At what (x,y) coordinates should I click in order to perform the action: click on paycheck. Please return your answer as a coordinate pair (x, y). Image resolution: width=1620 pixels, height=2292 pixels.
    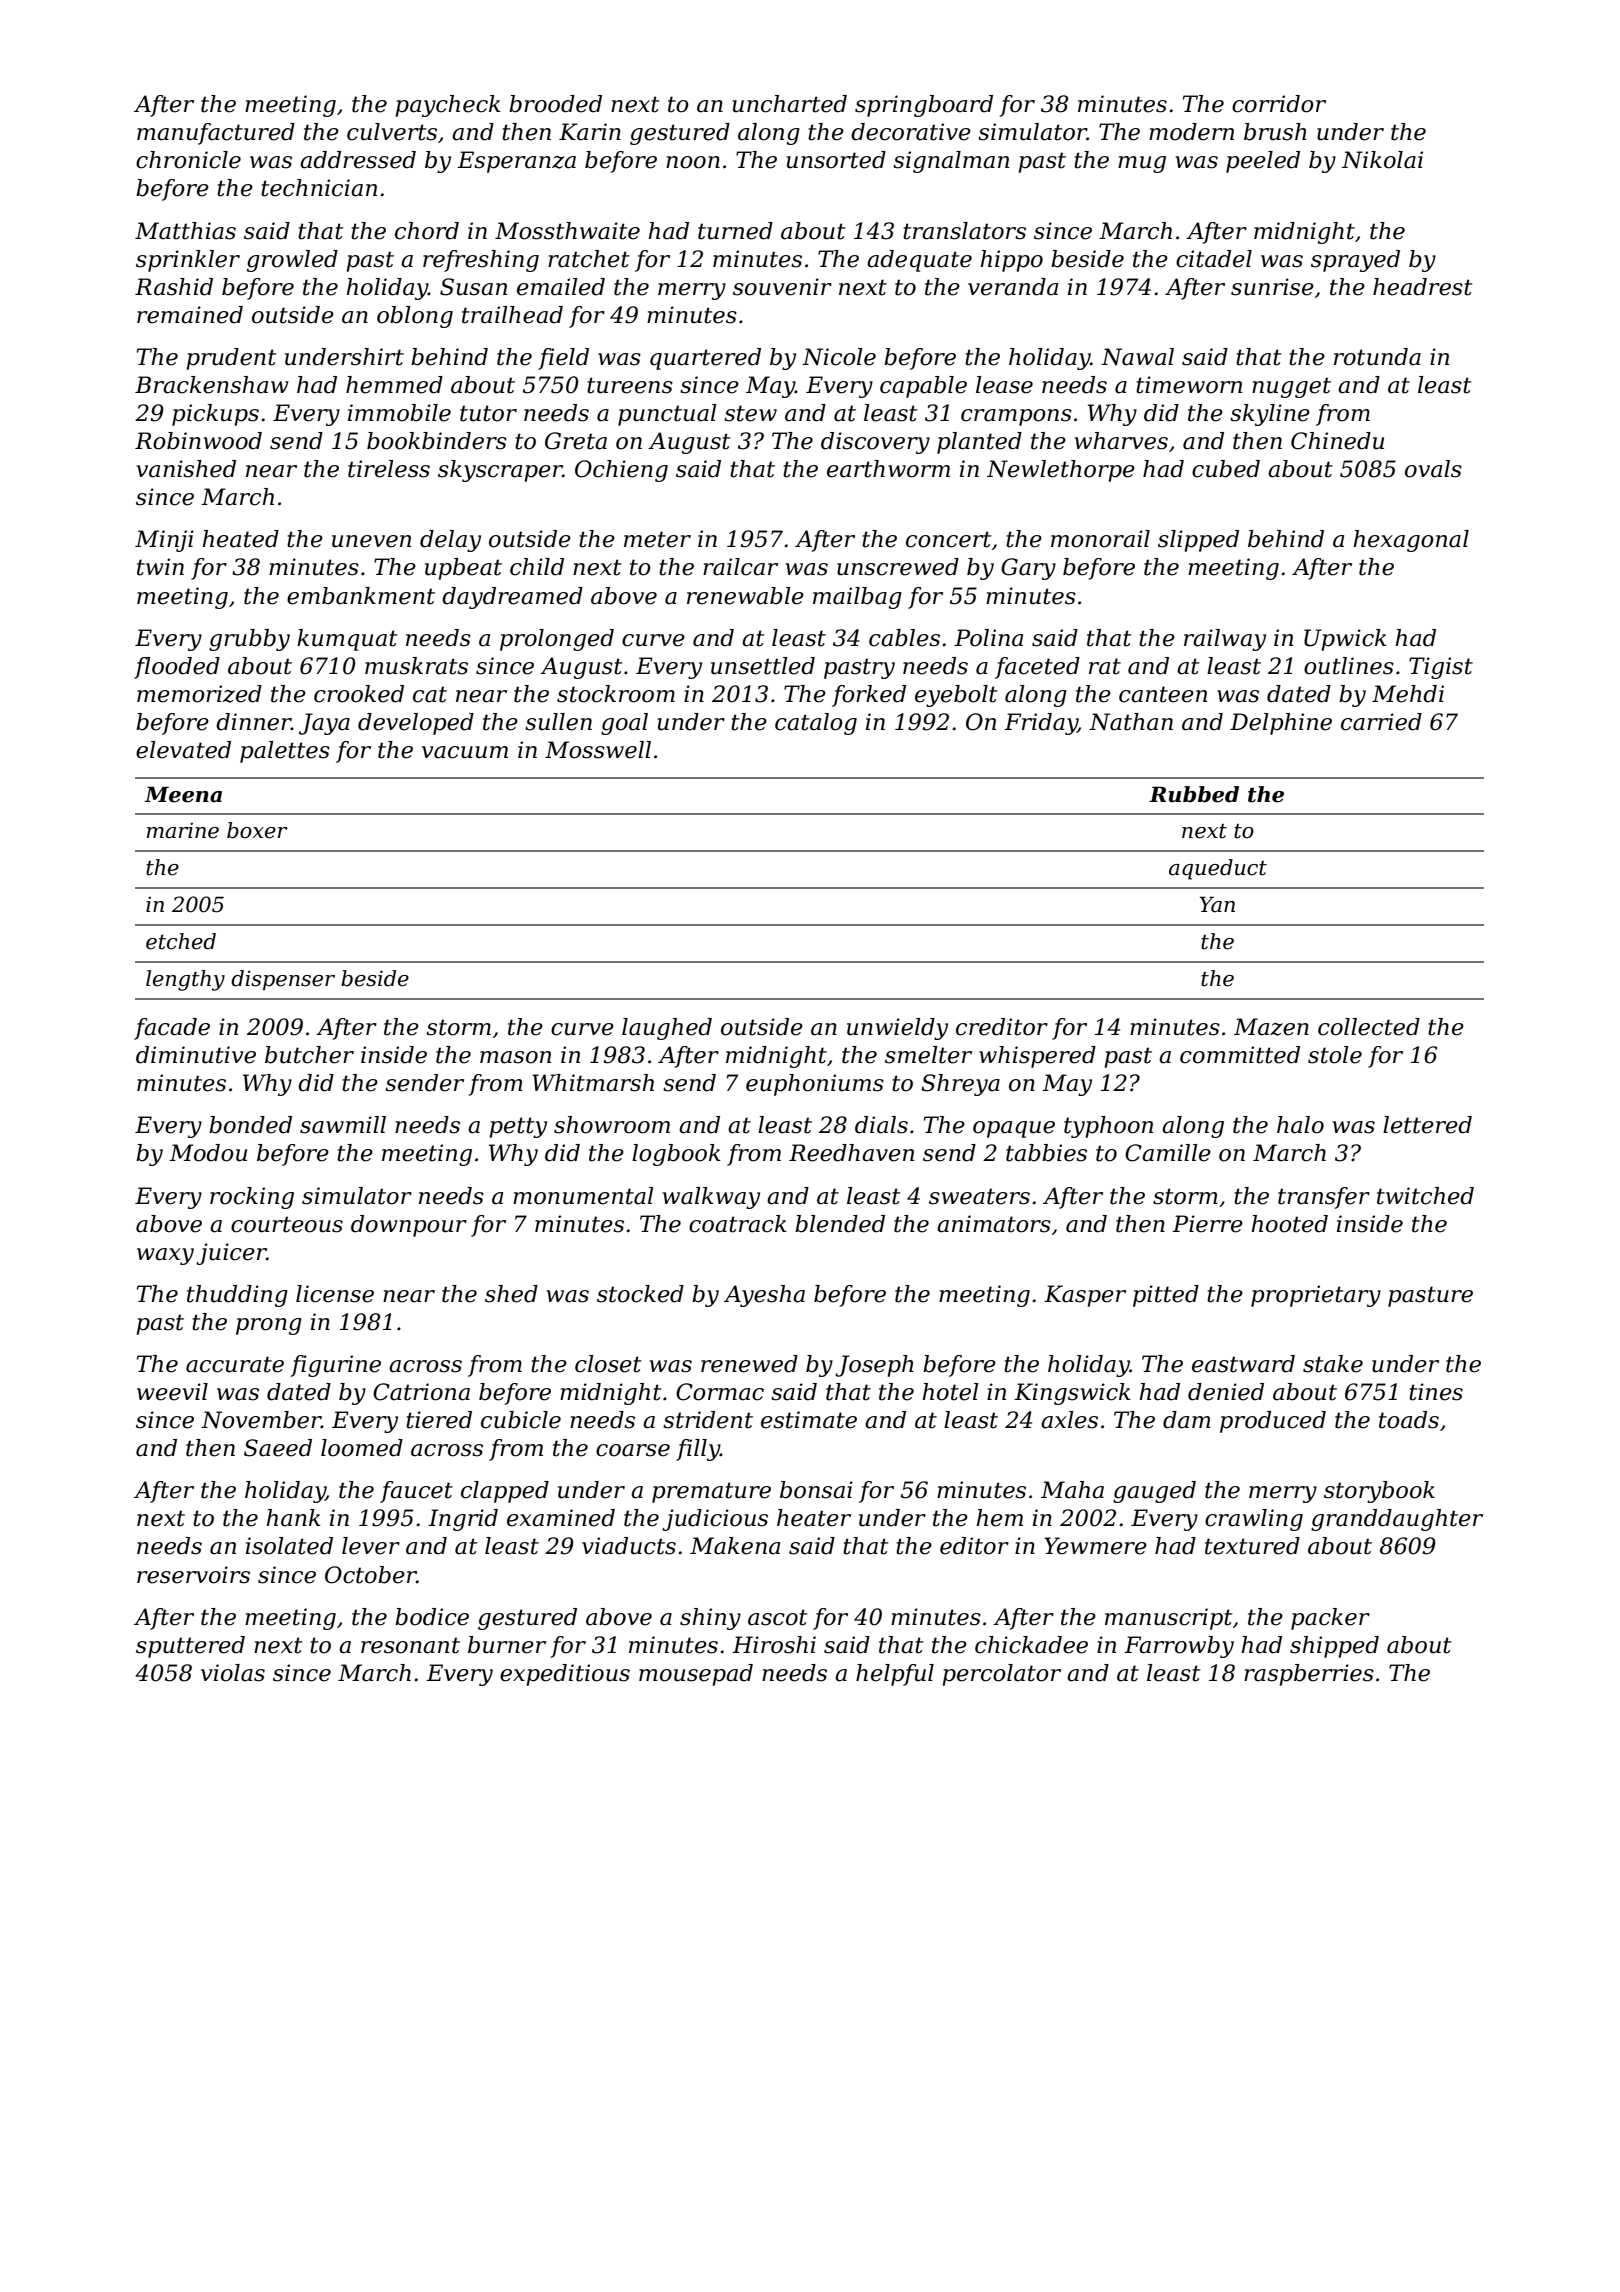
    Looking at the image, I should click on (448, 106).
